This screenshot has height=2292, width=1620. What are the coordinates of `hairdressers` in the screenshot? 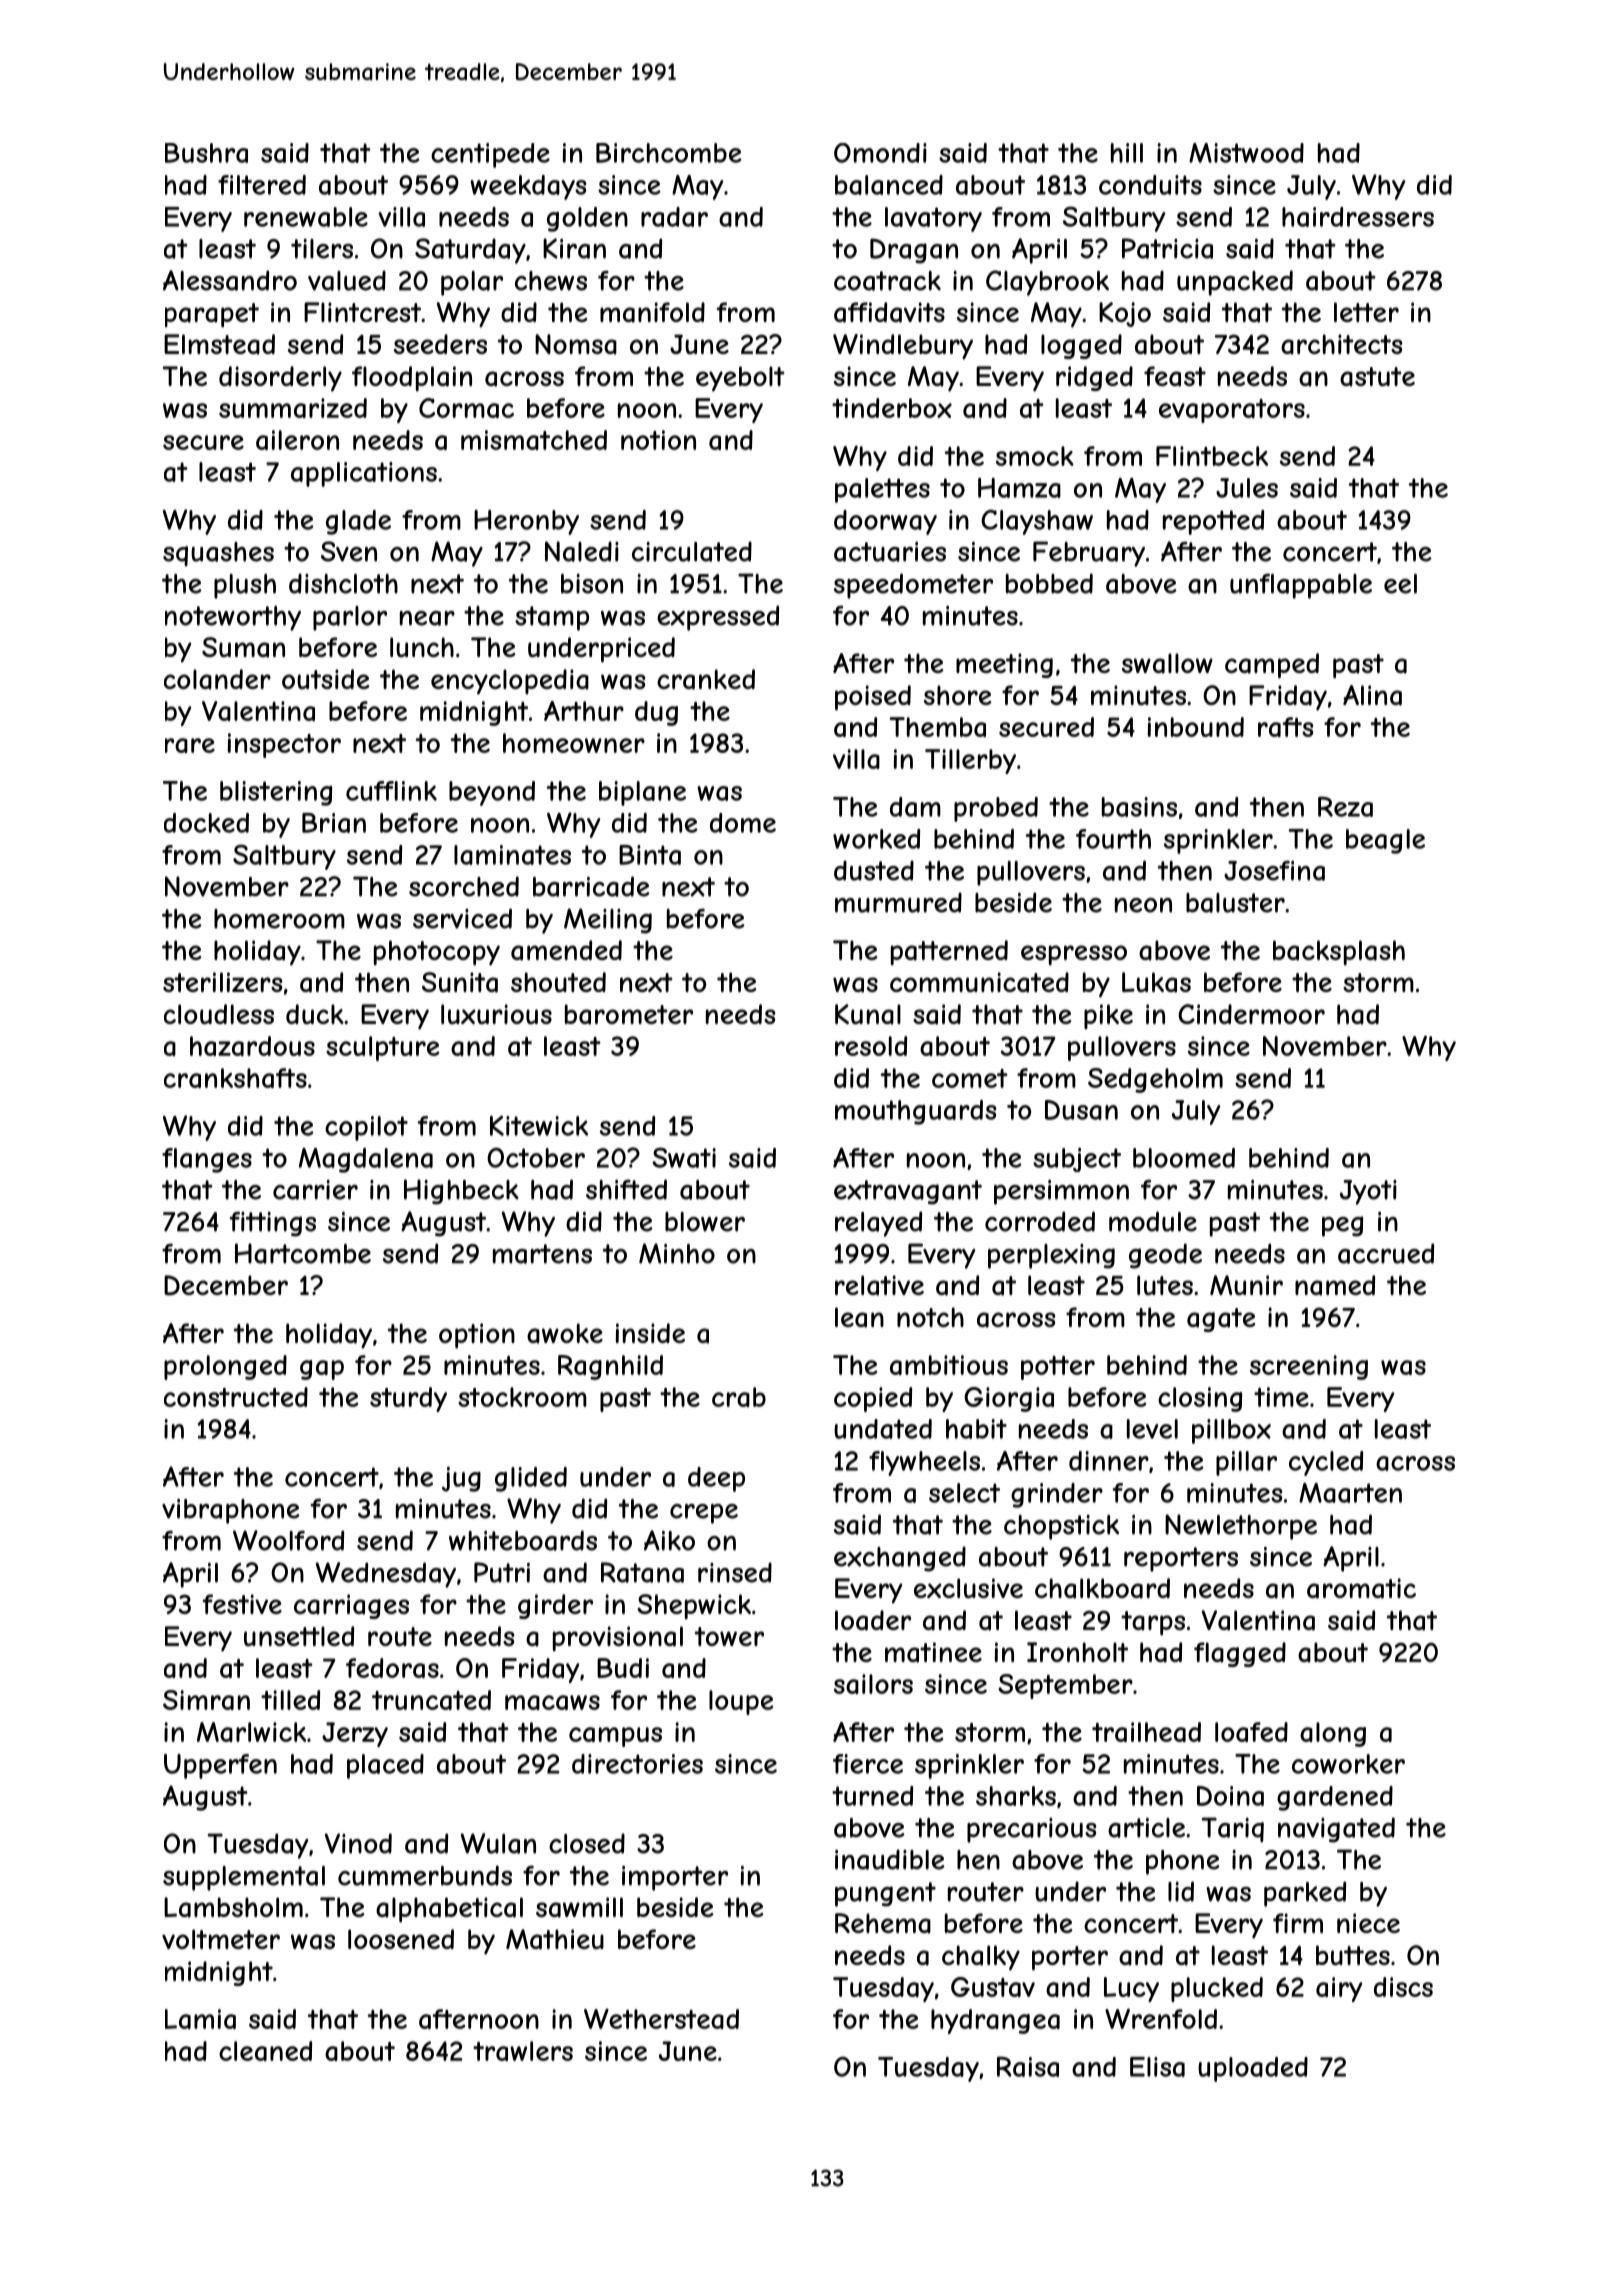 It's located at (1358, 217).
